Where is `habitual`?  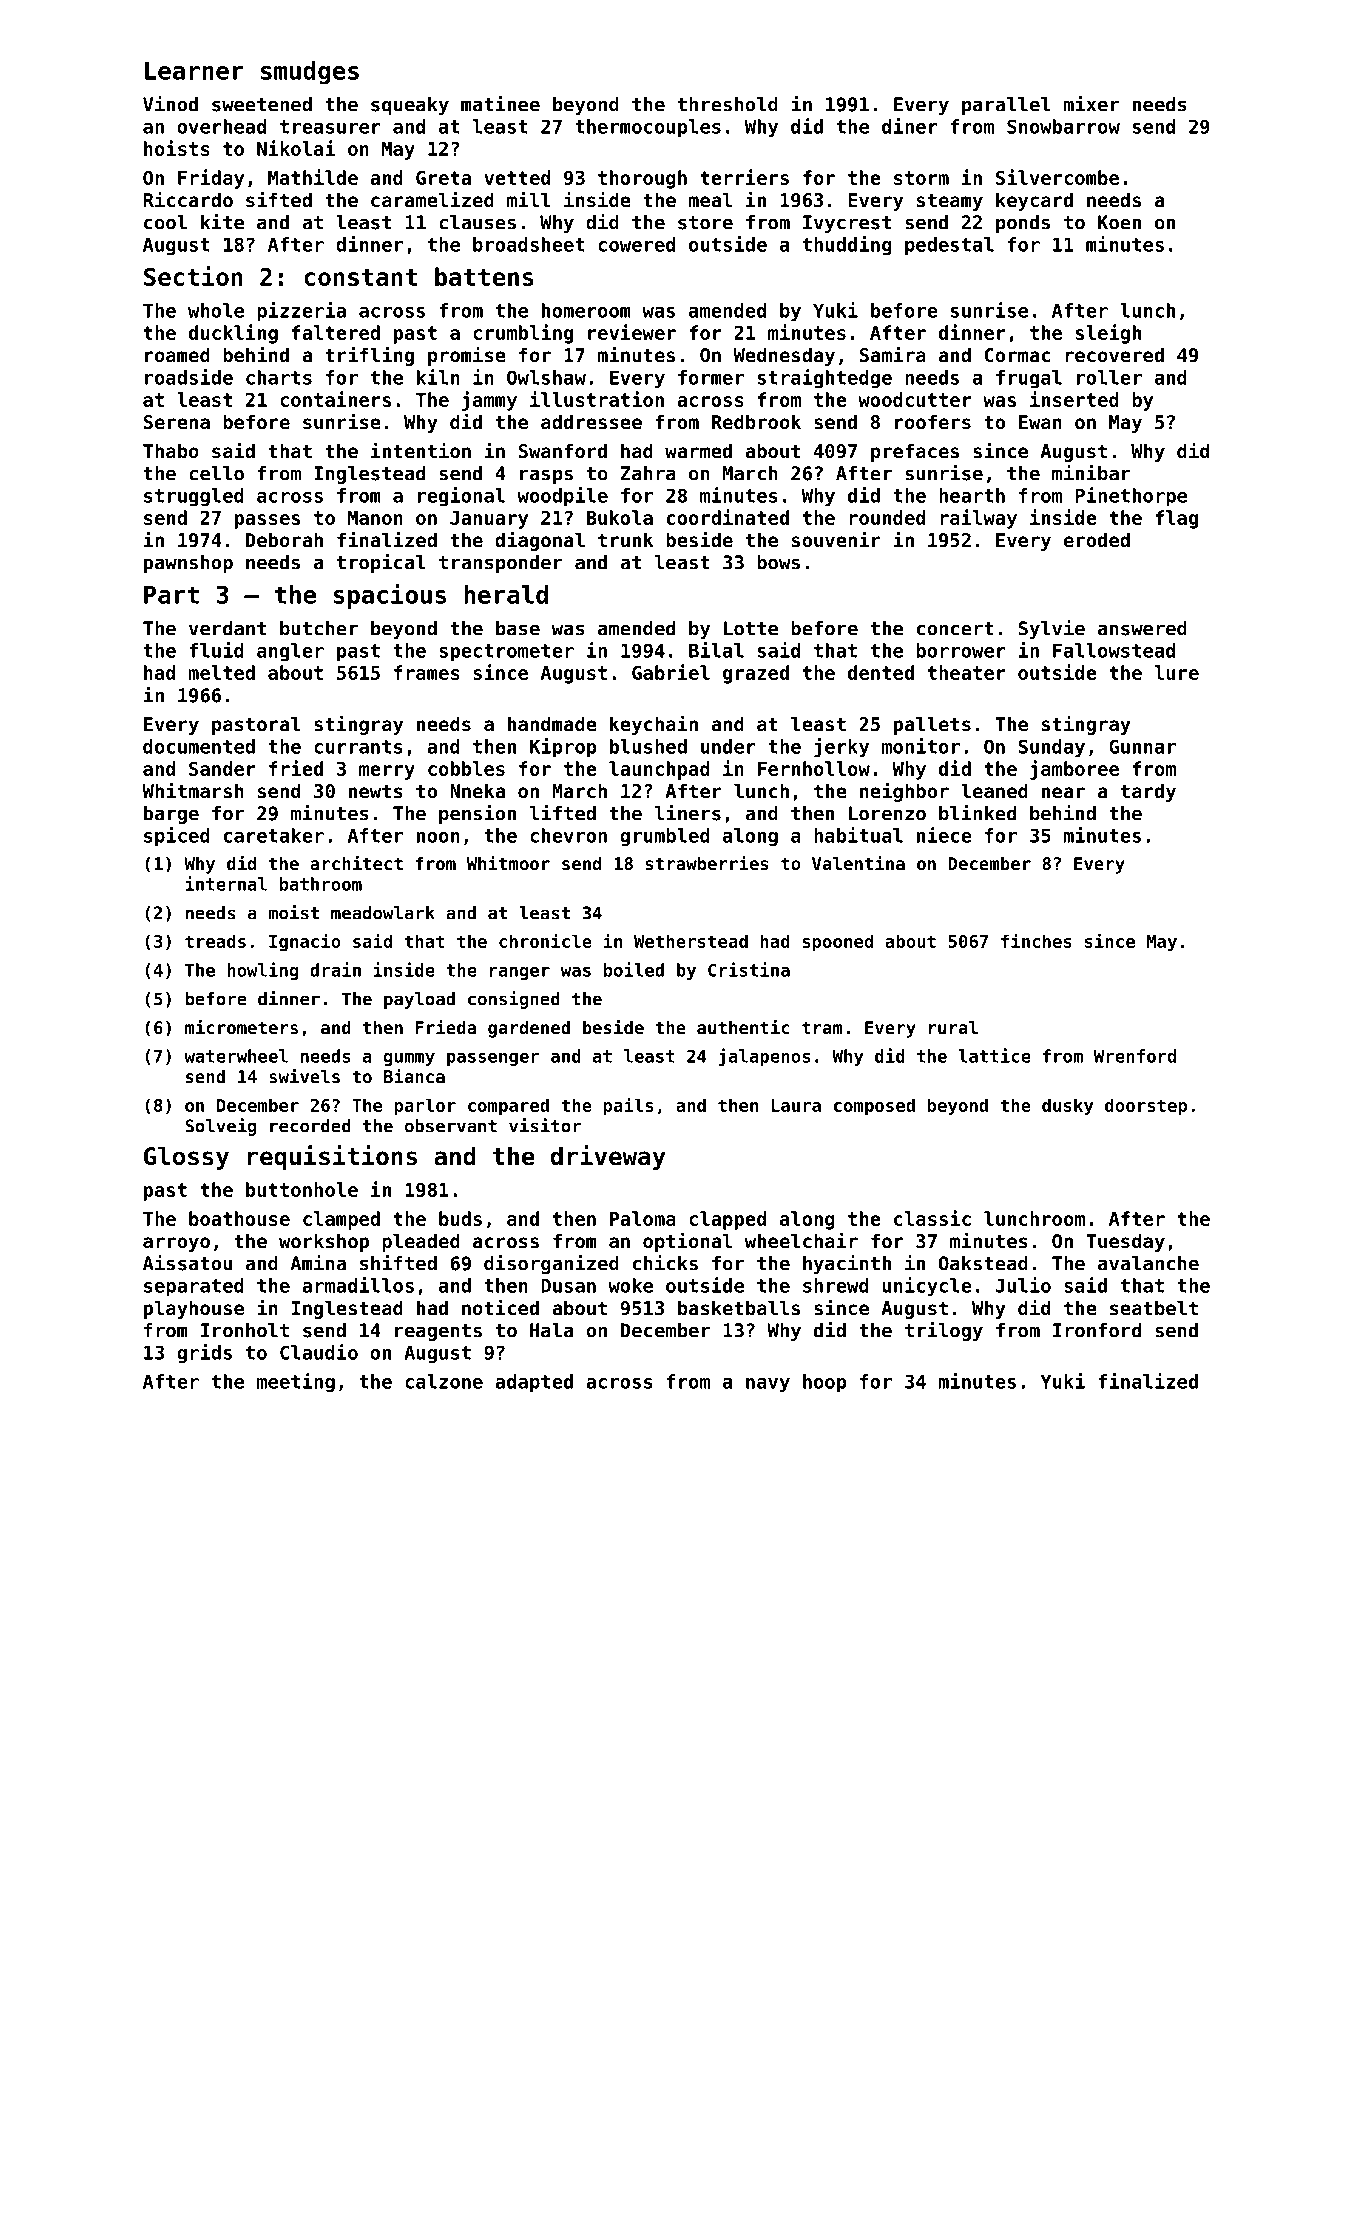
habitual is located at coordinates (858, 835).
